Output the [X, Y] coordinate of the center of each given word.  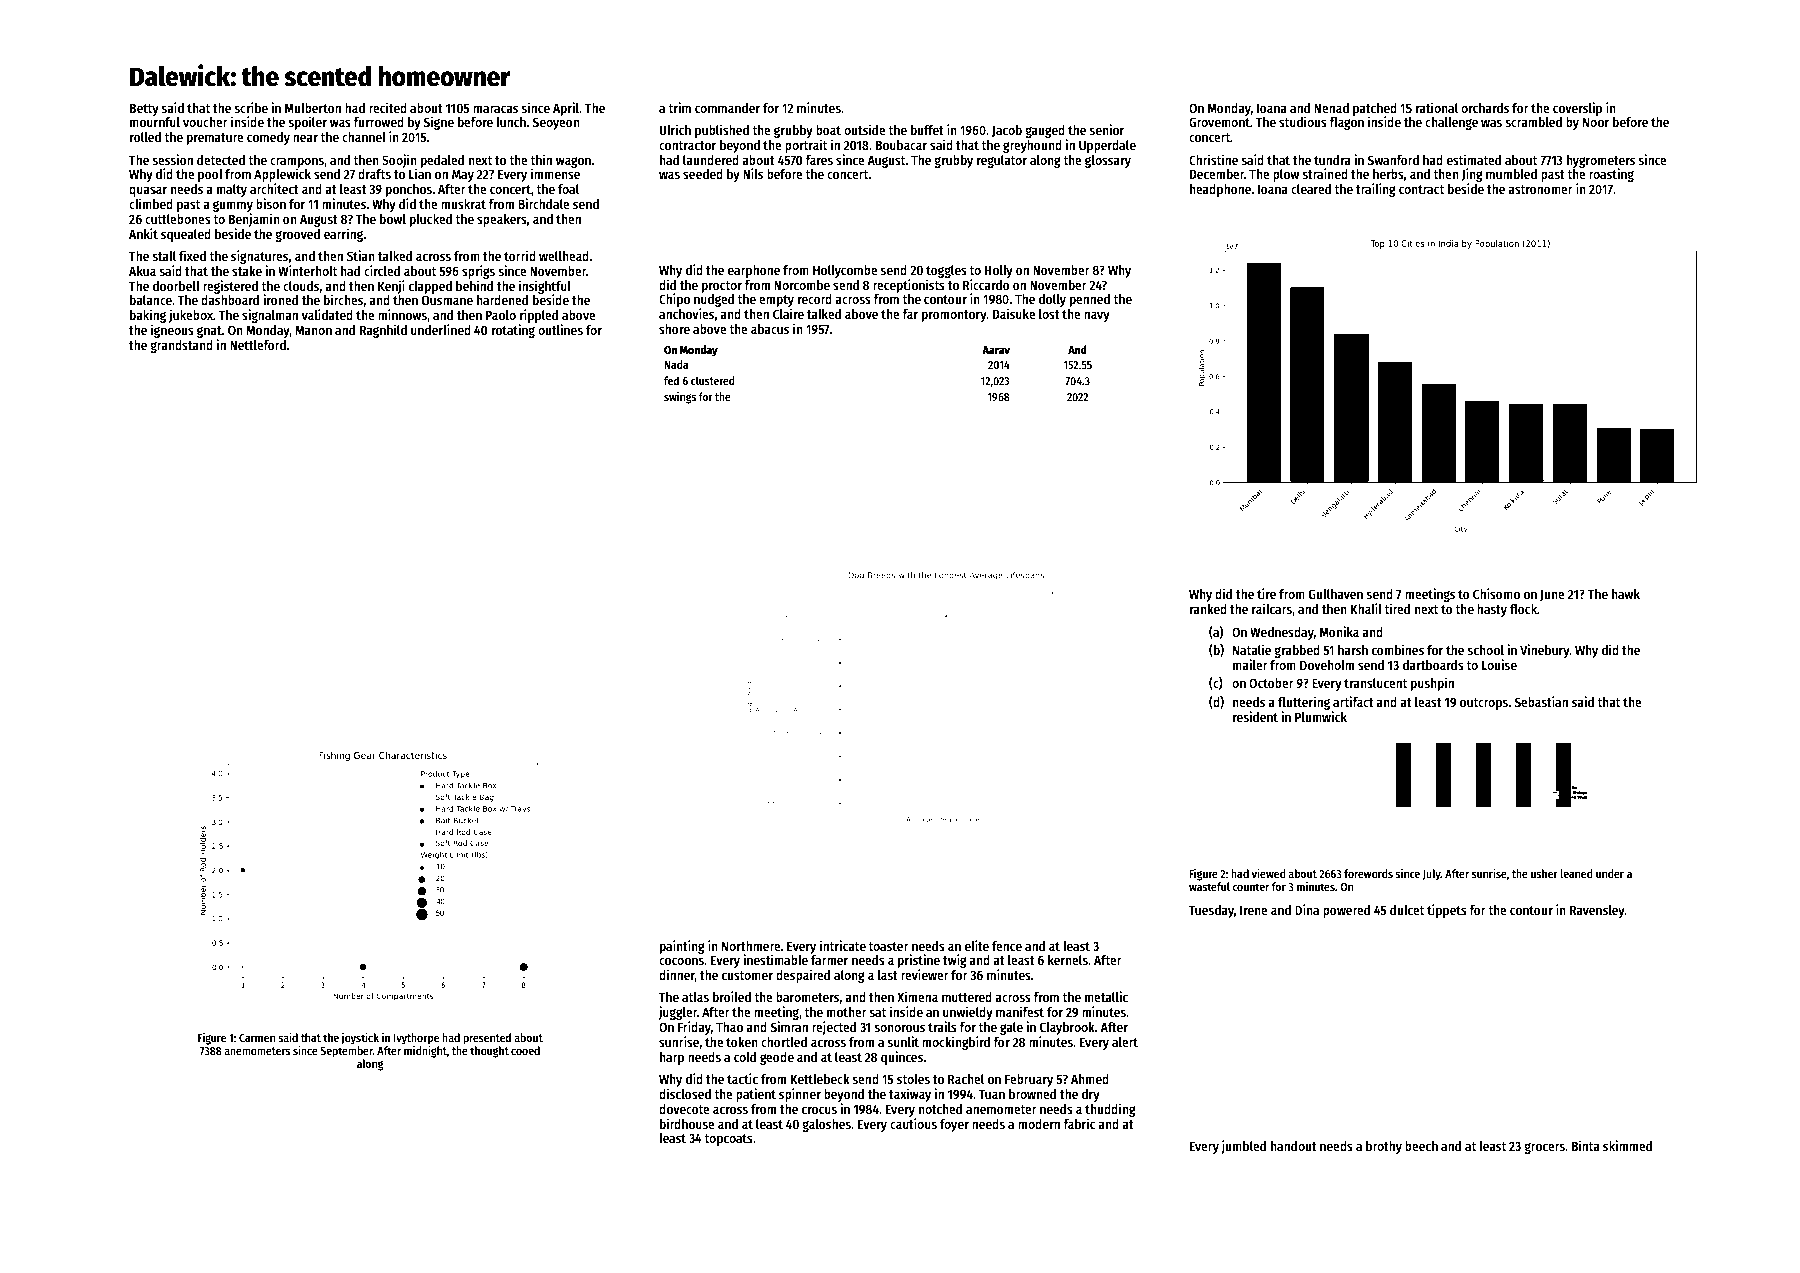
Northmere [751, 946]
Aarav [996, 350]
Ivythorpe [416, 1039]
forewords [1368, 873]
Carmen [257, 1038]
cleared [1311, 189]
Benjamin [254, 220]
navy [1097, 316]
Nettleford [258, 345]
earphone [754, 271]
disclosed [685, 1093]
